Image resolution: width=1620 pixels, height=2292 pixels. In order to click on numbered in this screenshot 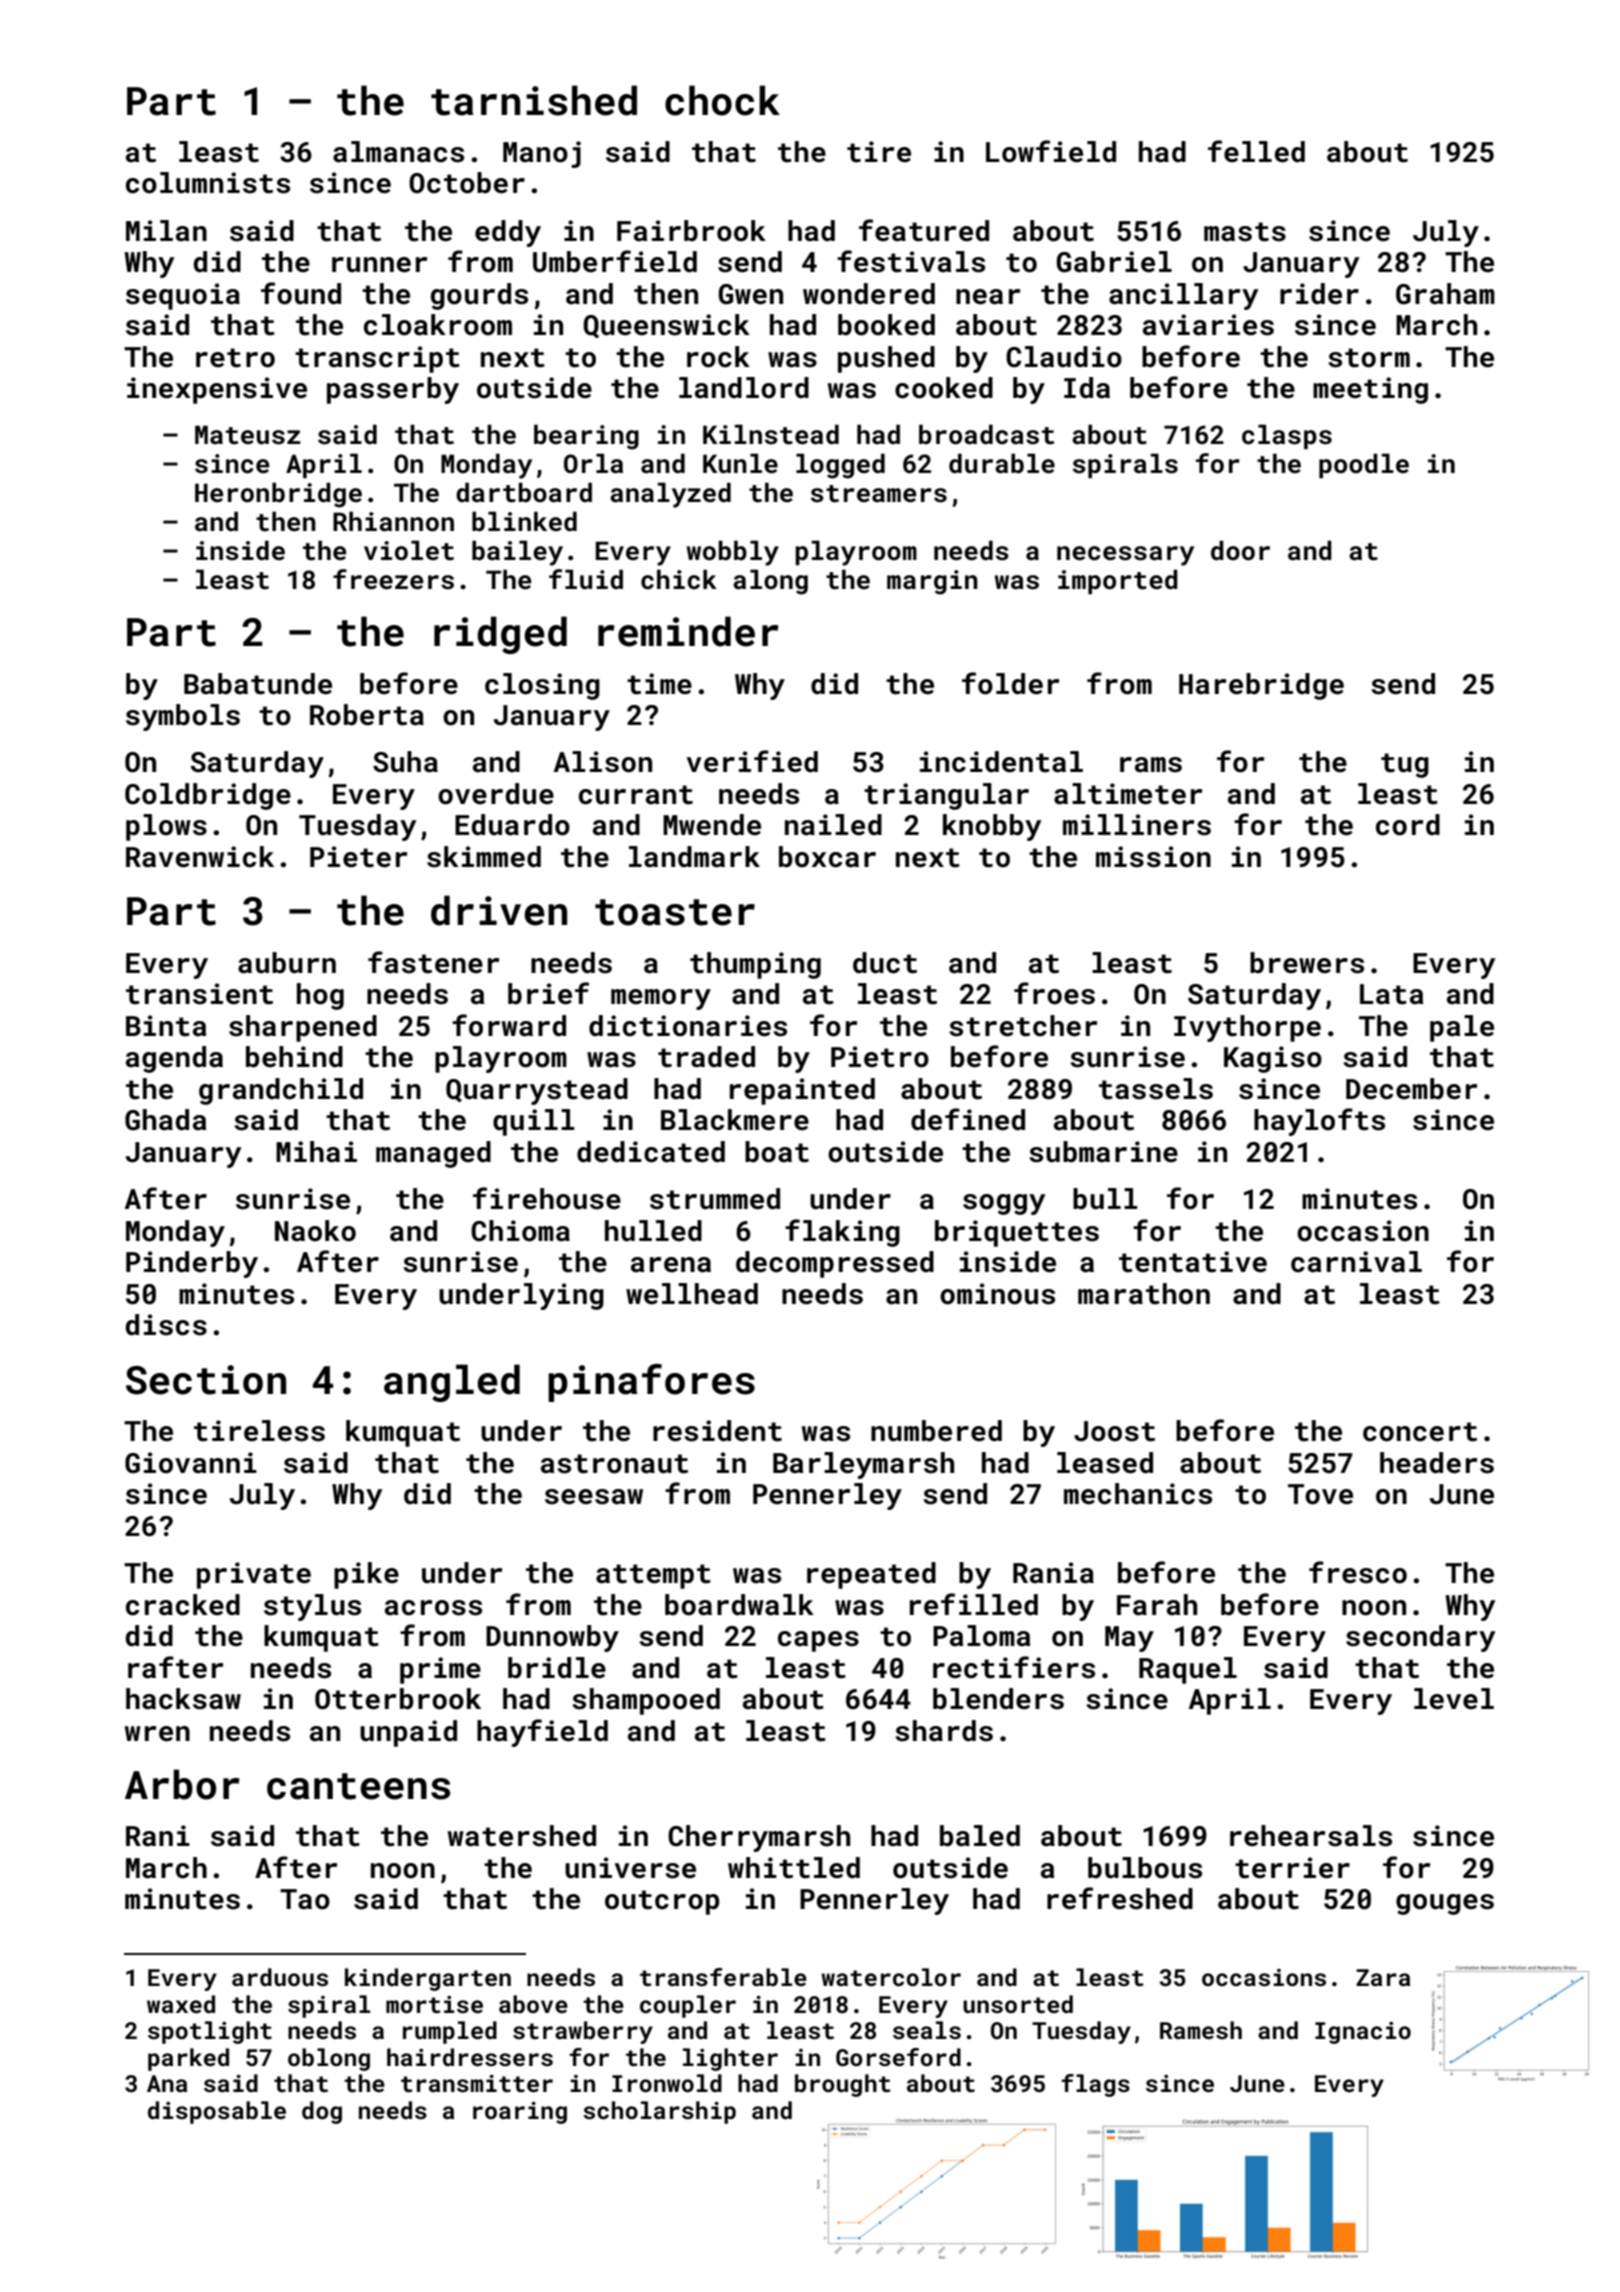, I will do `click(936, 1431)`.
